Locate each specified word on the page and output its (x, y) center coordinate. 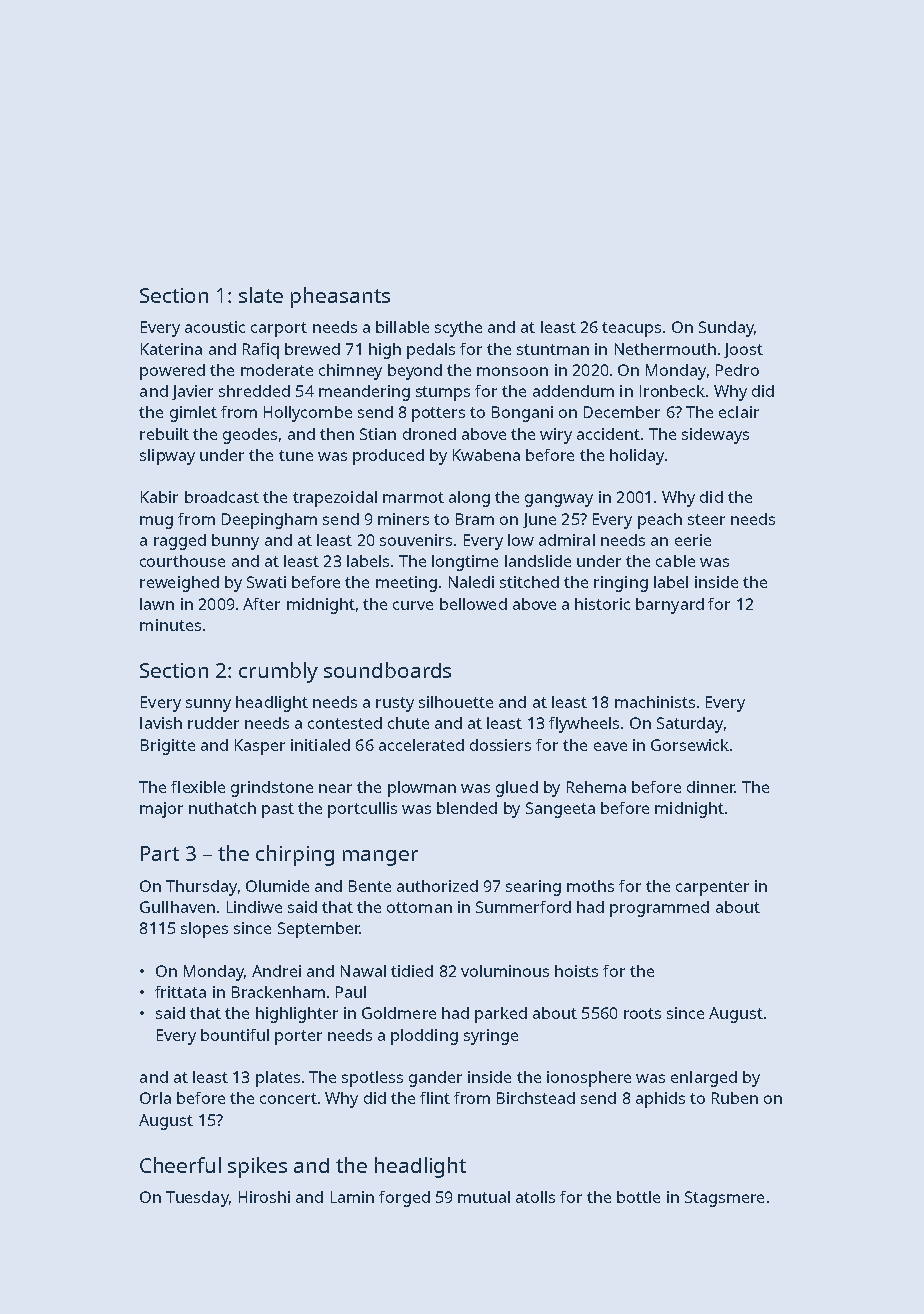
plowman (422, 789)
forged (404, 1199)
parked (501, 1015)
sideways (715, 436)
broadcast (222, 497)
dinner (711, 787)
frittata (180, 992)
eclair (739, 412)
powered (172, 372)
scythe (458, 329)
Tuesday (197, 1199)
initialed (320, 745)
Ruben (735, 1098)
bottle (638, 1197)
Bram (475, 519)
